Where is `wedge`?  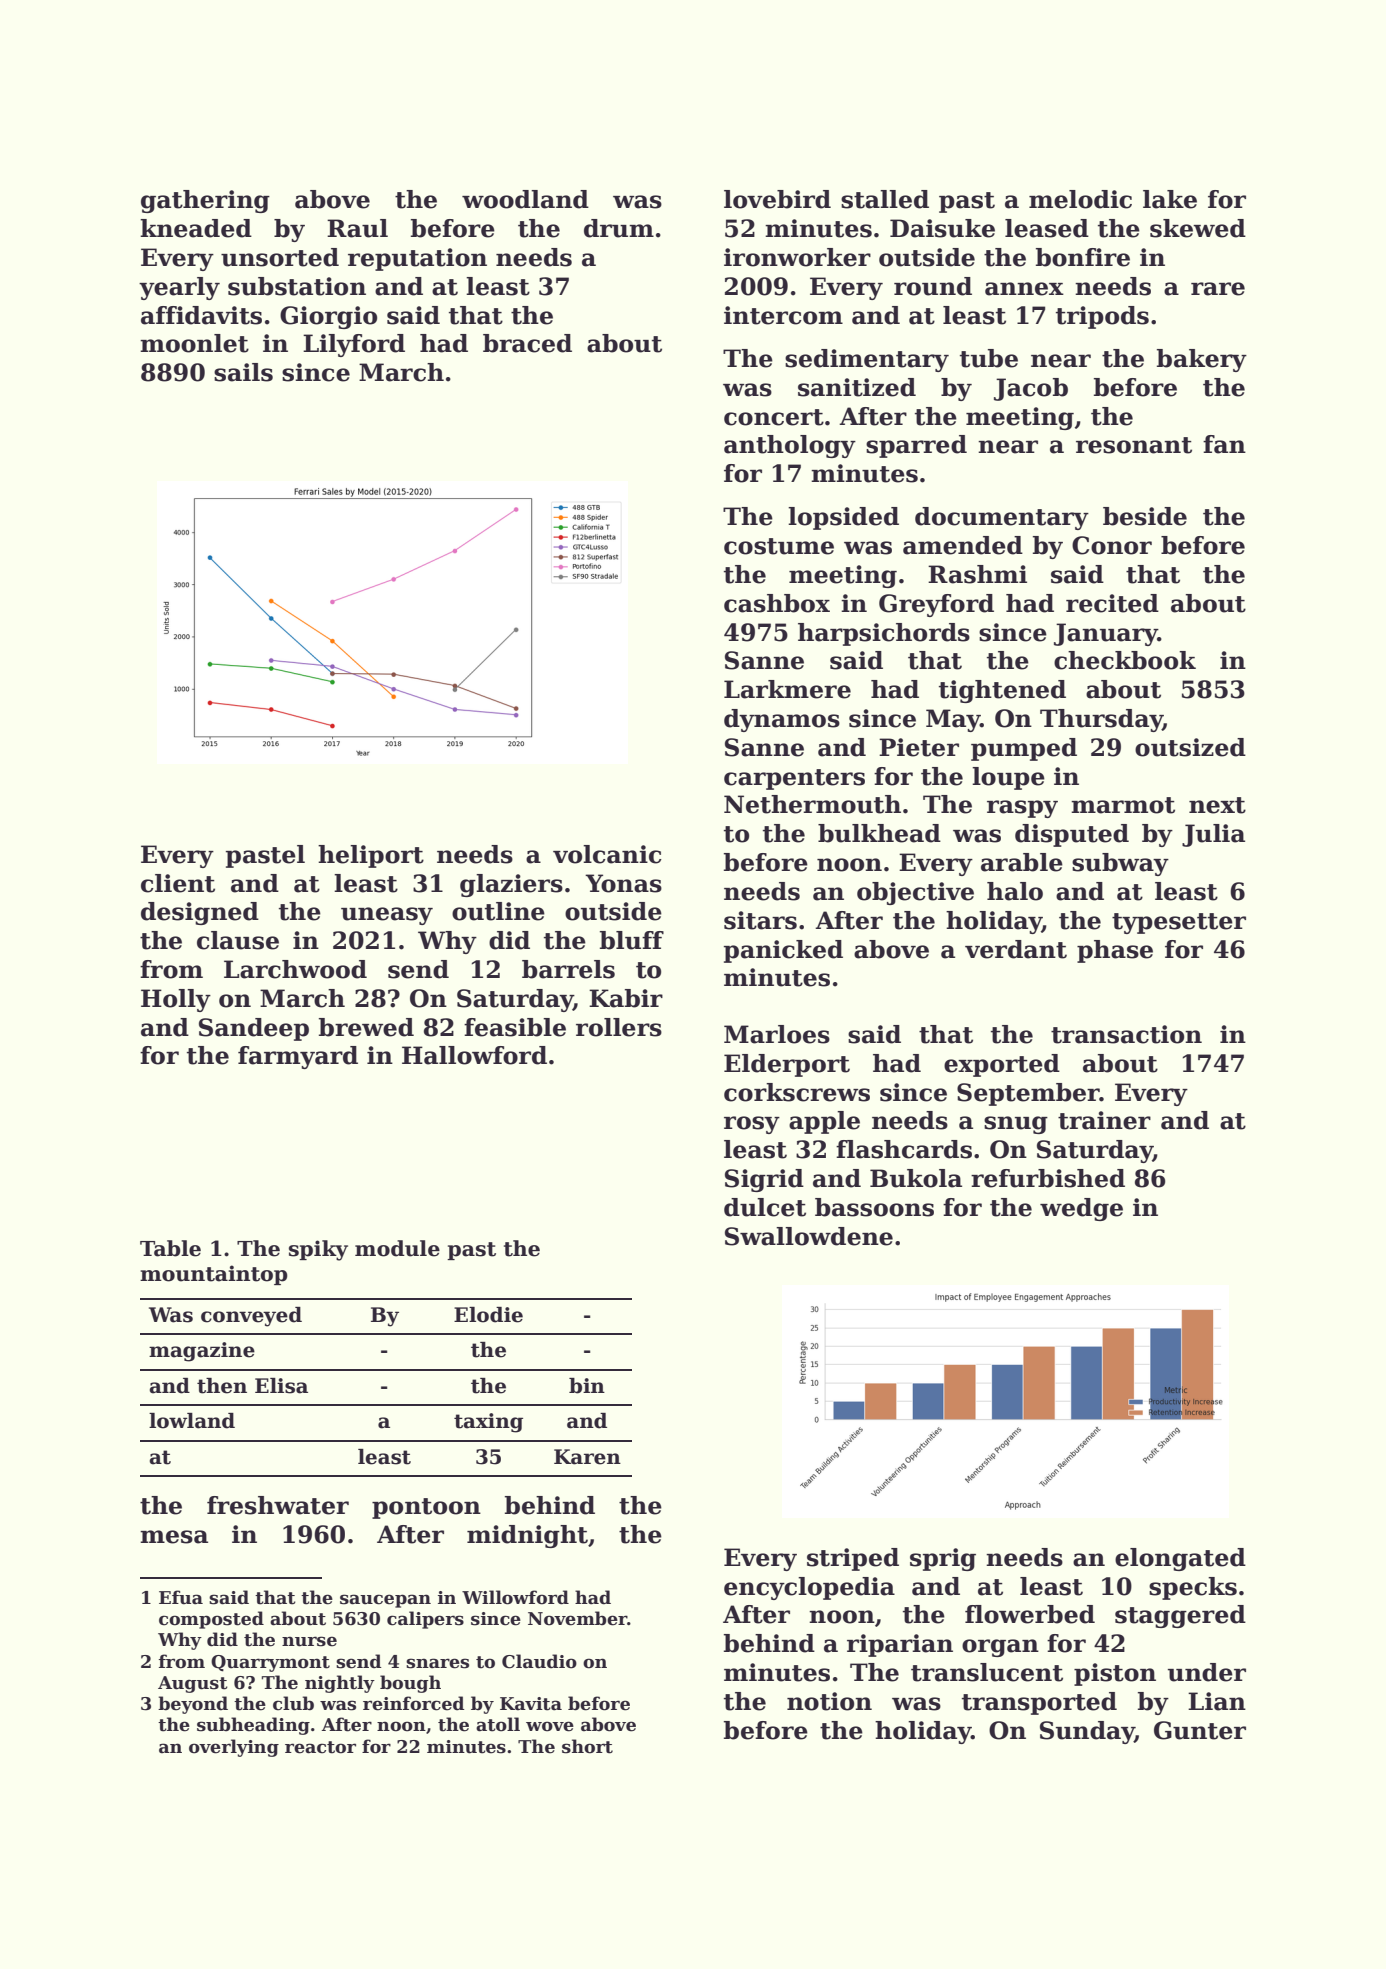
wedge is located at coordinates (1081, 1209).
